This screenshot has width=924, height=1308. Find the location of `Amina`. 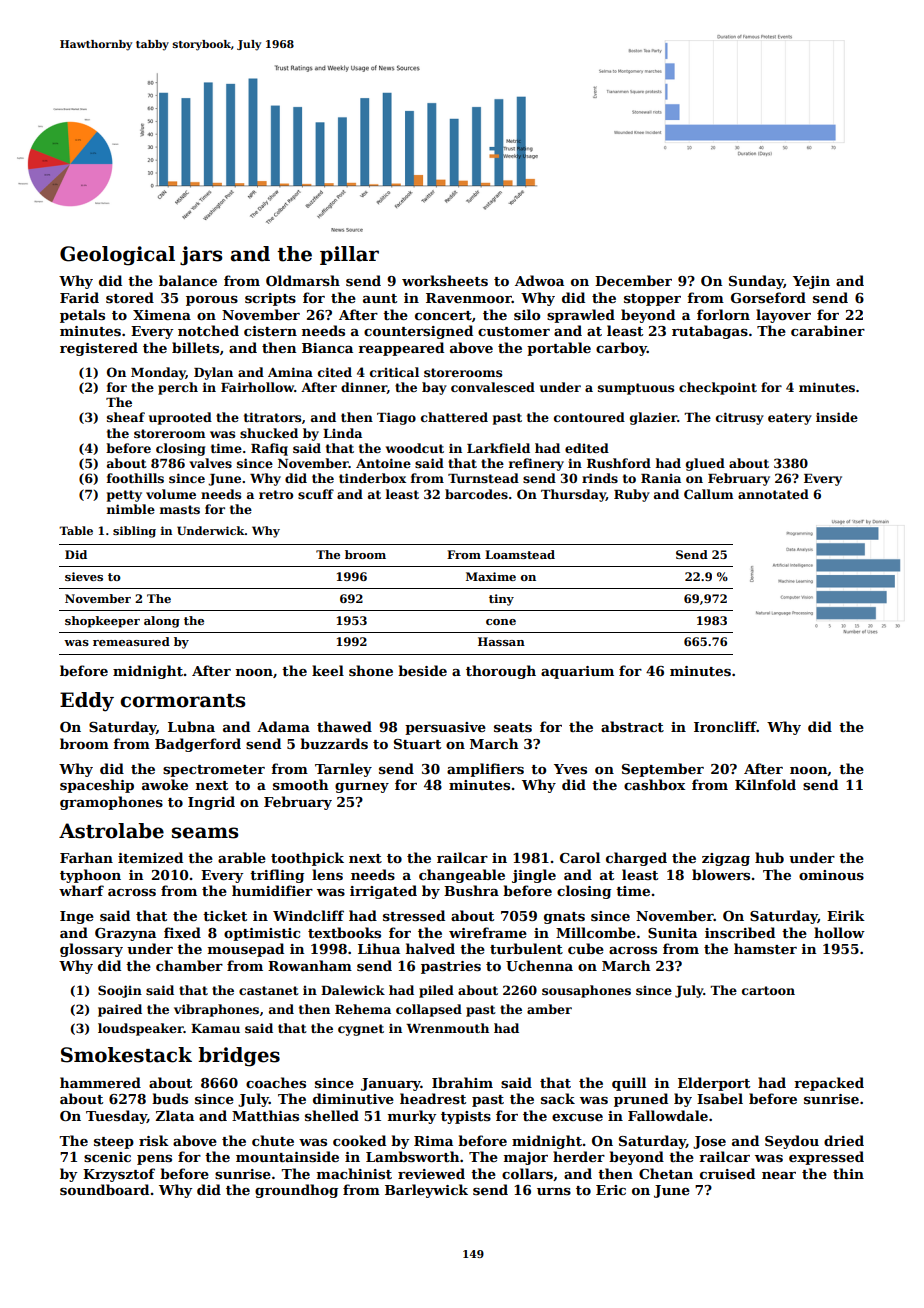

Amina is located at coordinates (290, 372).
